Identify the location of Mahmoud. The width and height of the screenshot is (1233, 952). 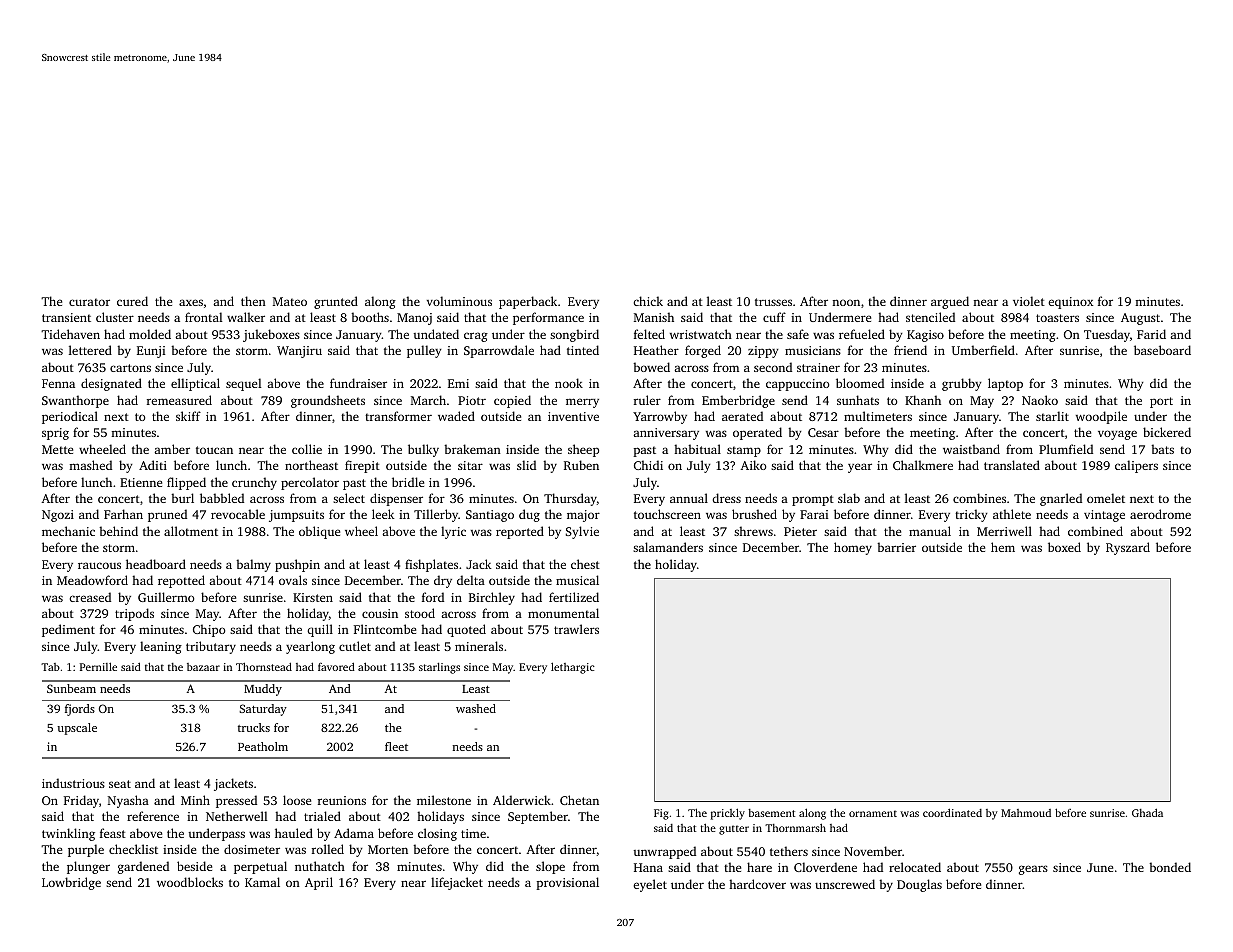
(1026, 813).
